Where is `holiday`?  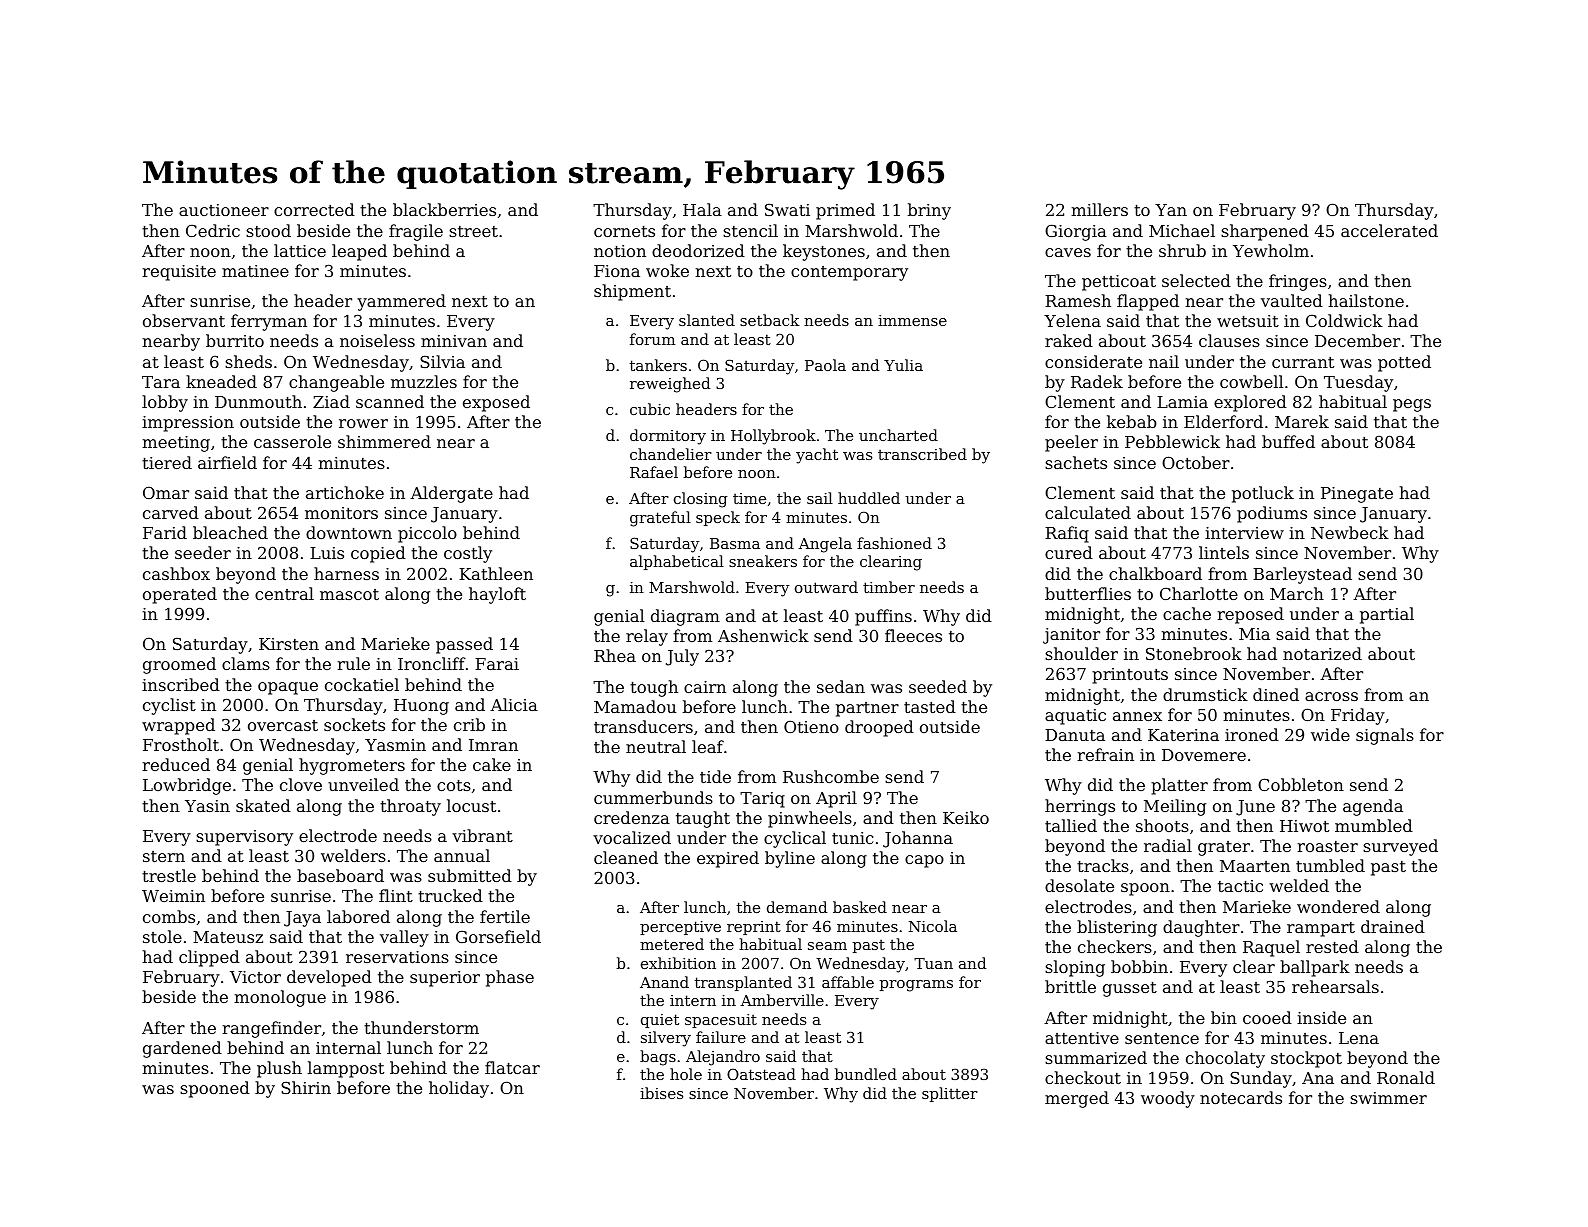 holiday is located at coordinates (459, 1089).
